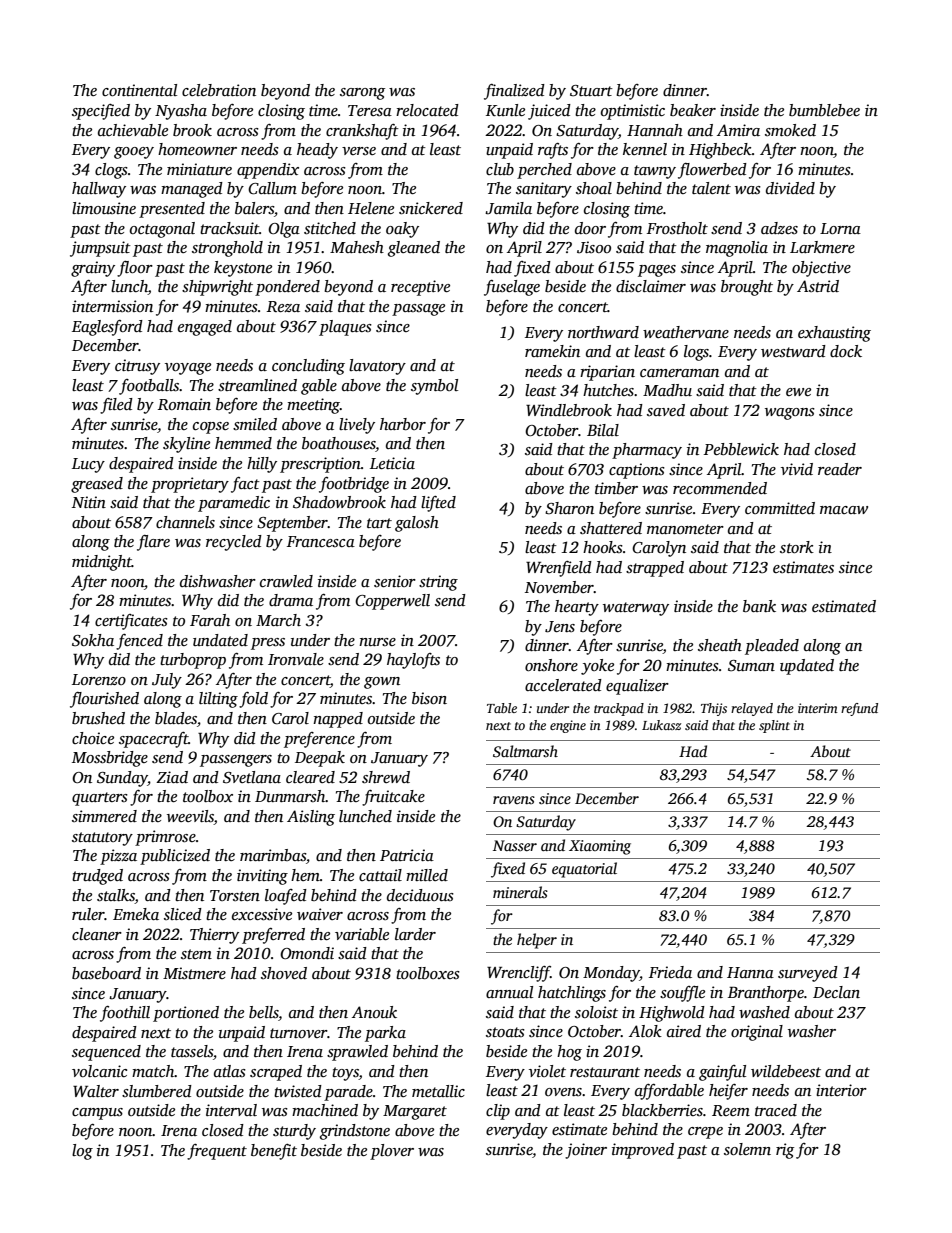  I want to click on updated, so click(807, 667).
